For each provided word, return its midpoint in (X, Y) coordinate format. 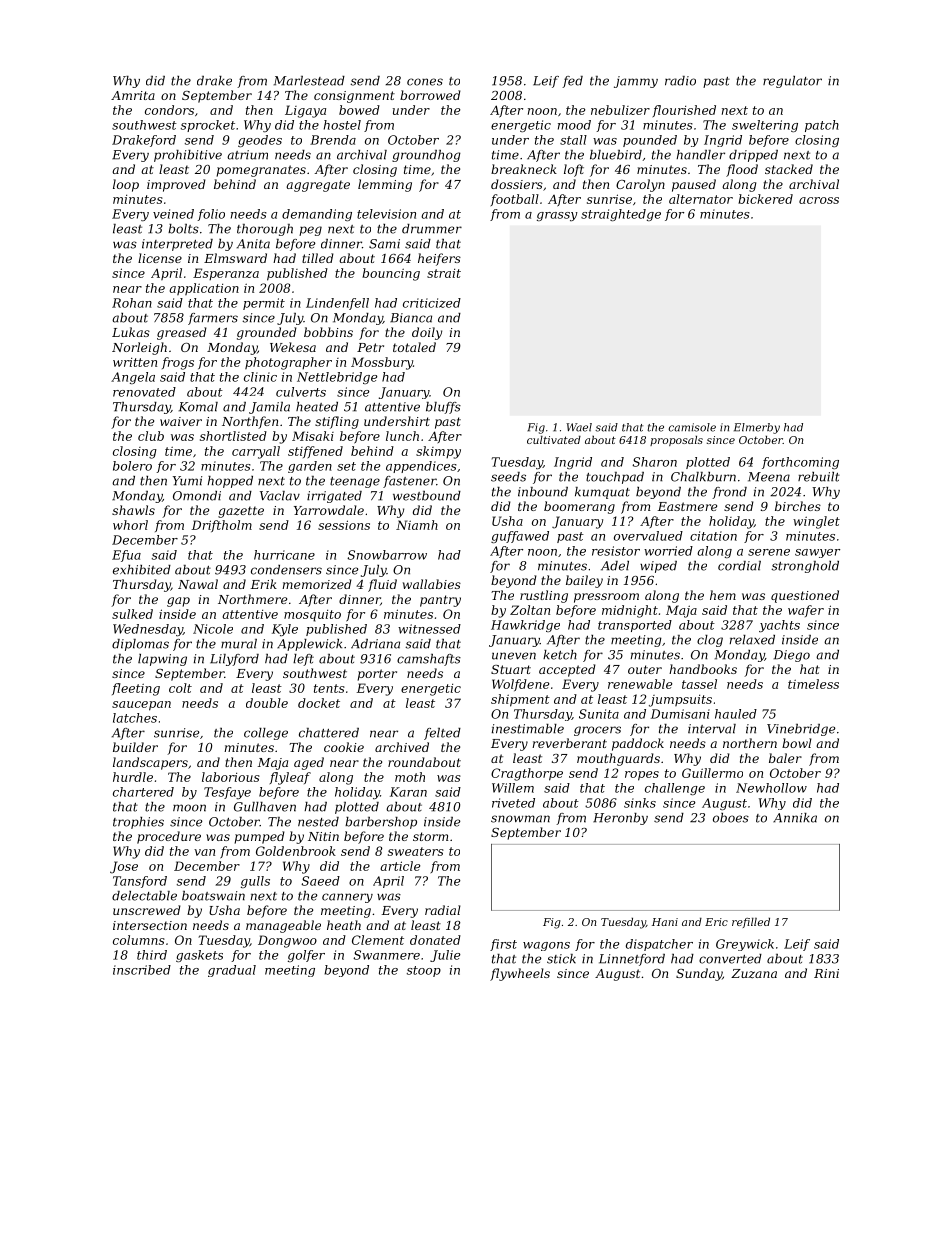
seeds (508, 477)
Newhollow (771, 788)
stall (573, 140)
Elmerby (757, 428)
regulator (792, 82)
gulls (255, 882)
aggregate (318, 186)
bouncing (391, 274)
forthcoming (800, 463)
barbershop (381, 823)
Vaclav (280, 496)
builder (135, 747)
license (160, 258)
